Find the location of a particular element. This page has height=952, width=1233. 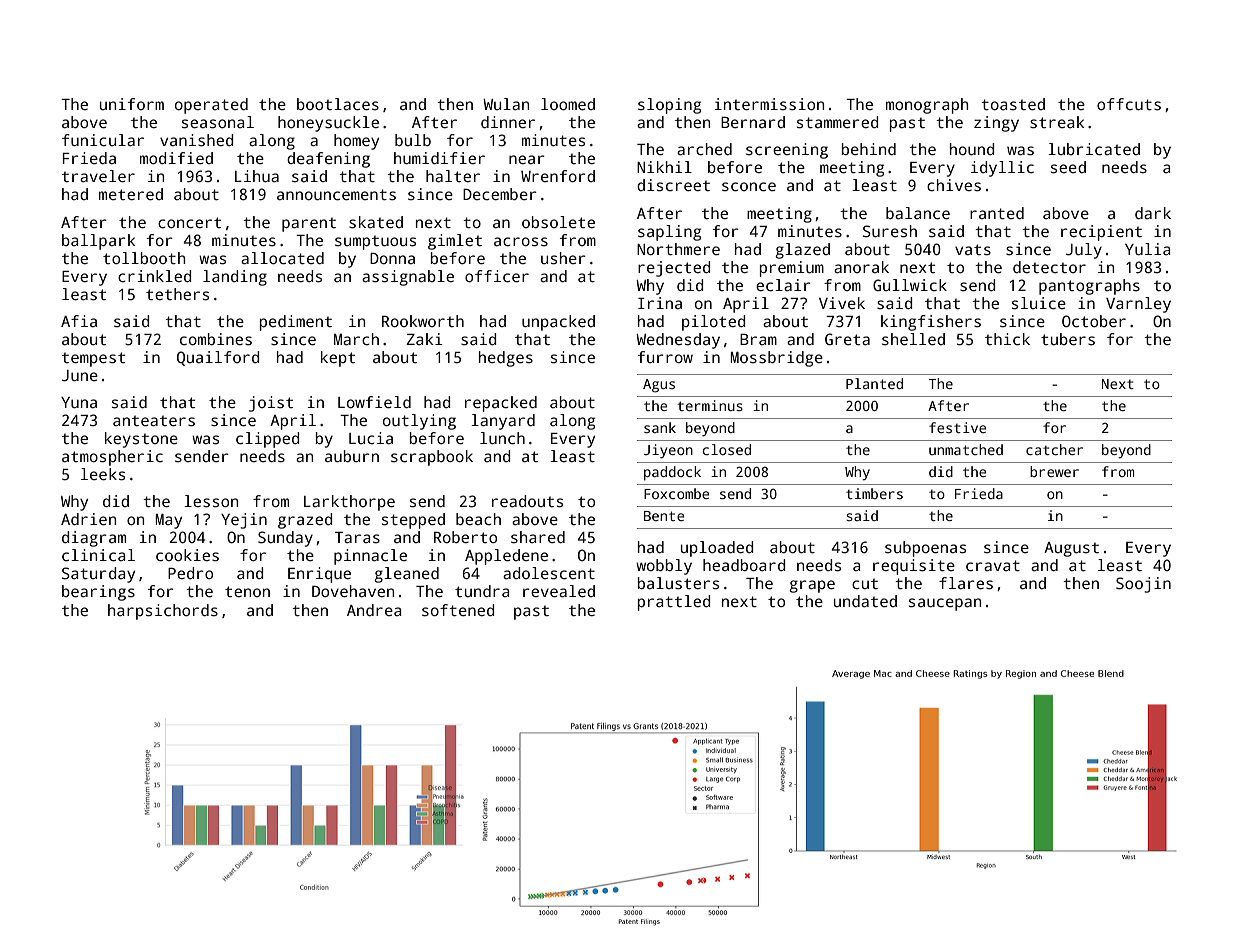

bootlaces is located at coordinates (338, 104).
